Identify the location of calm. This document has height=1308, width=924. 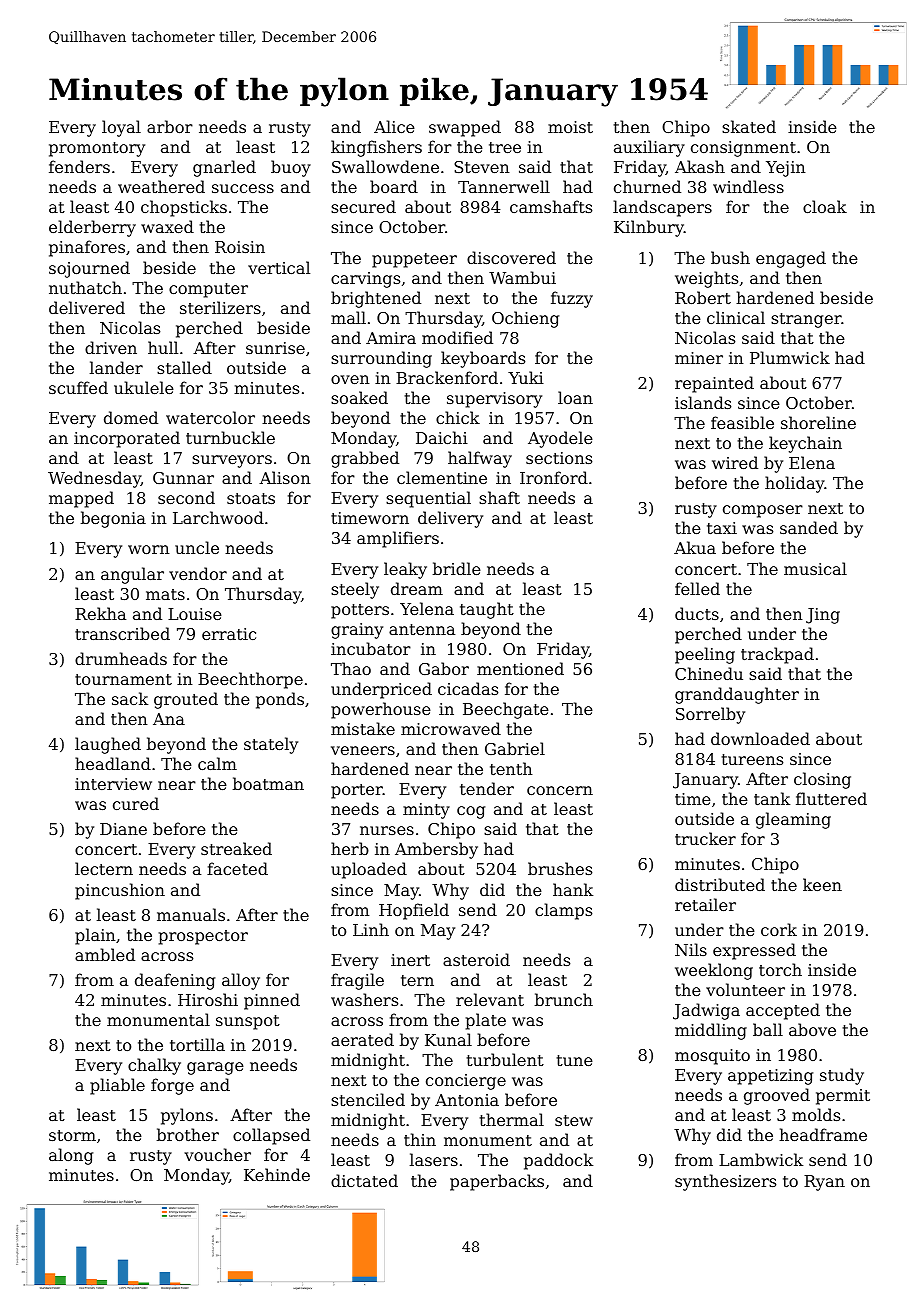
(217, 763).
